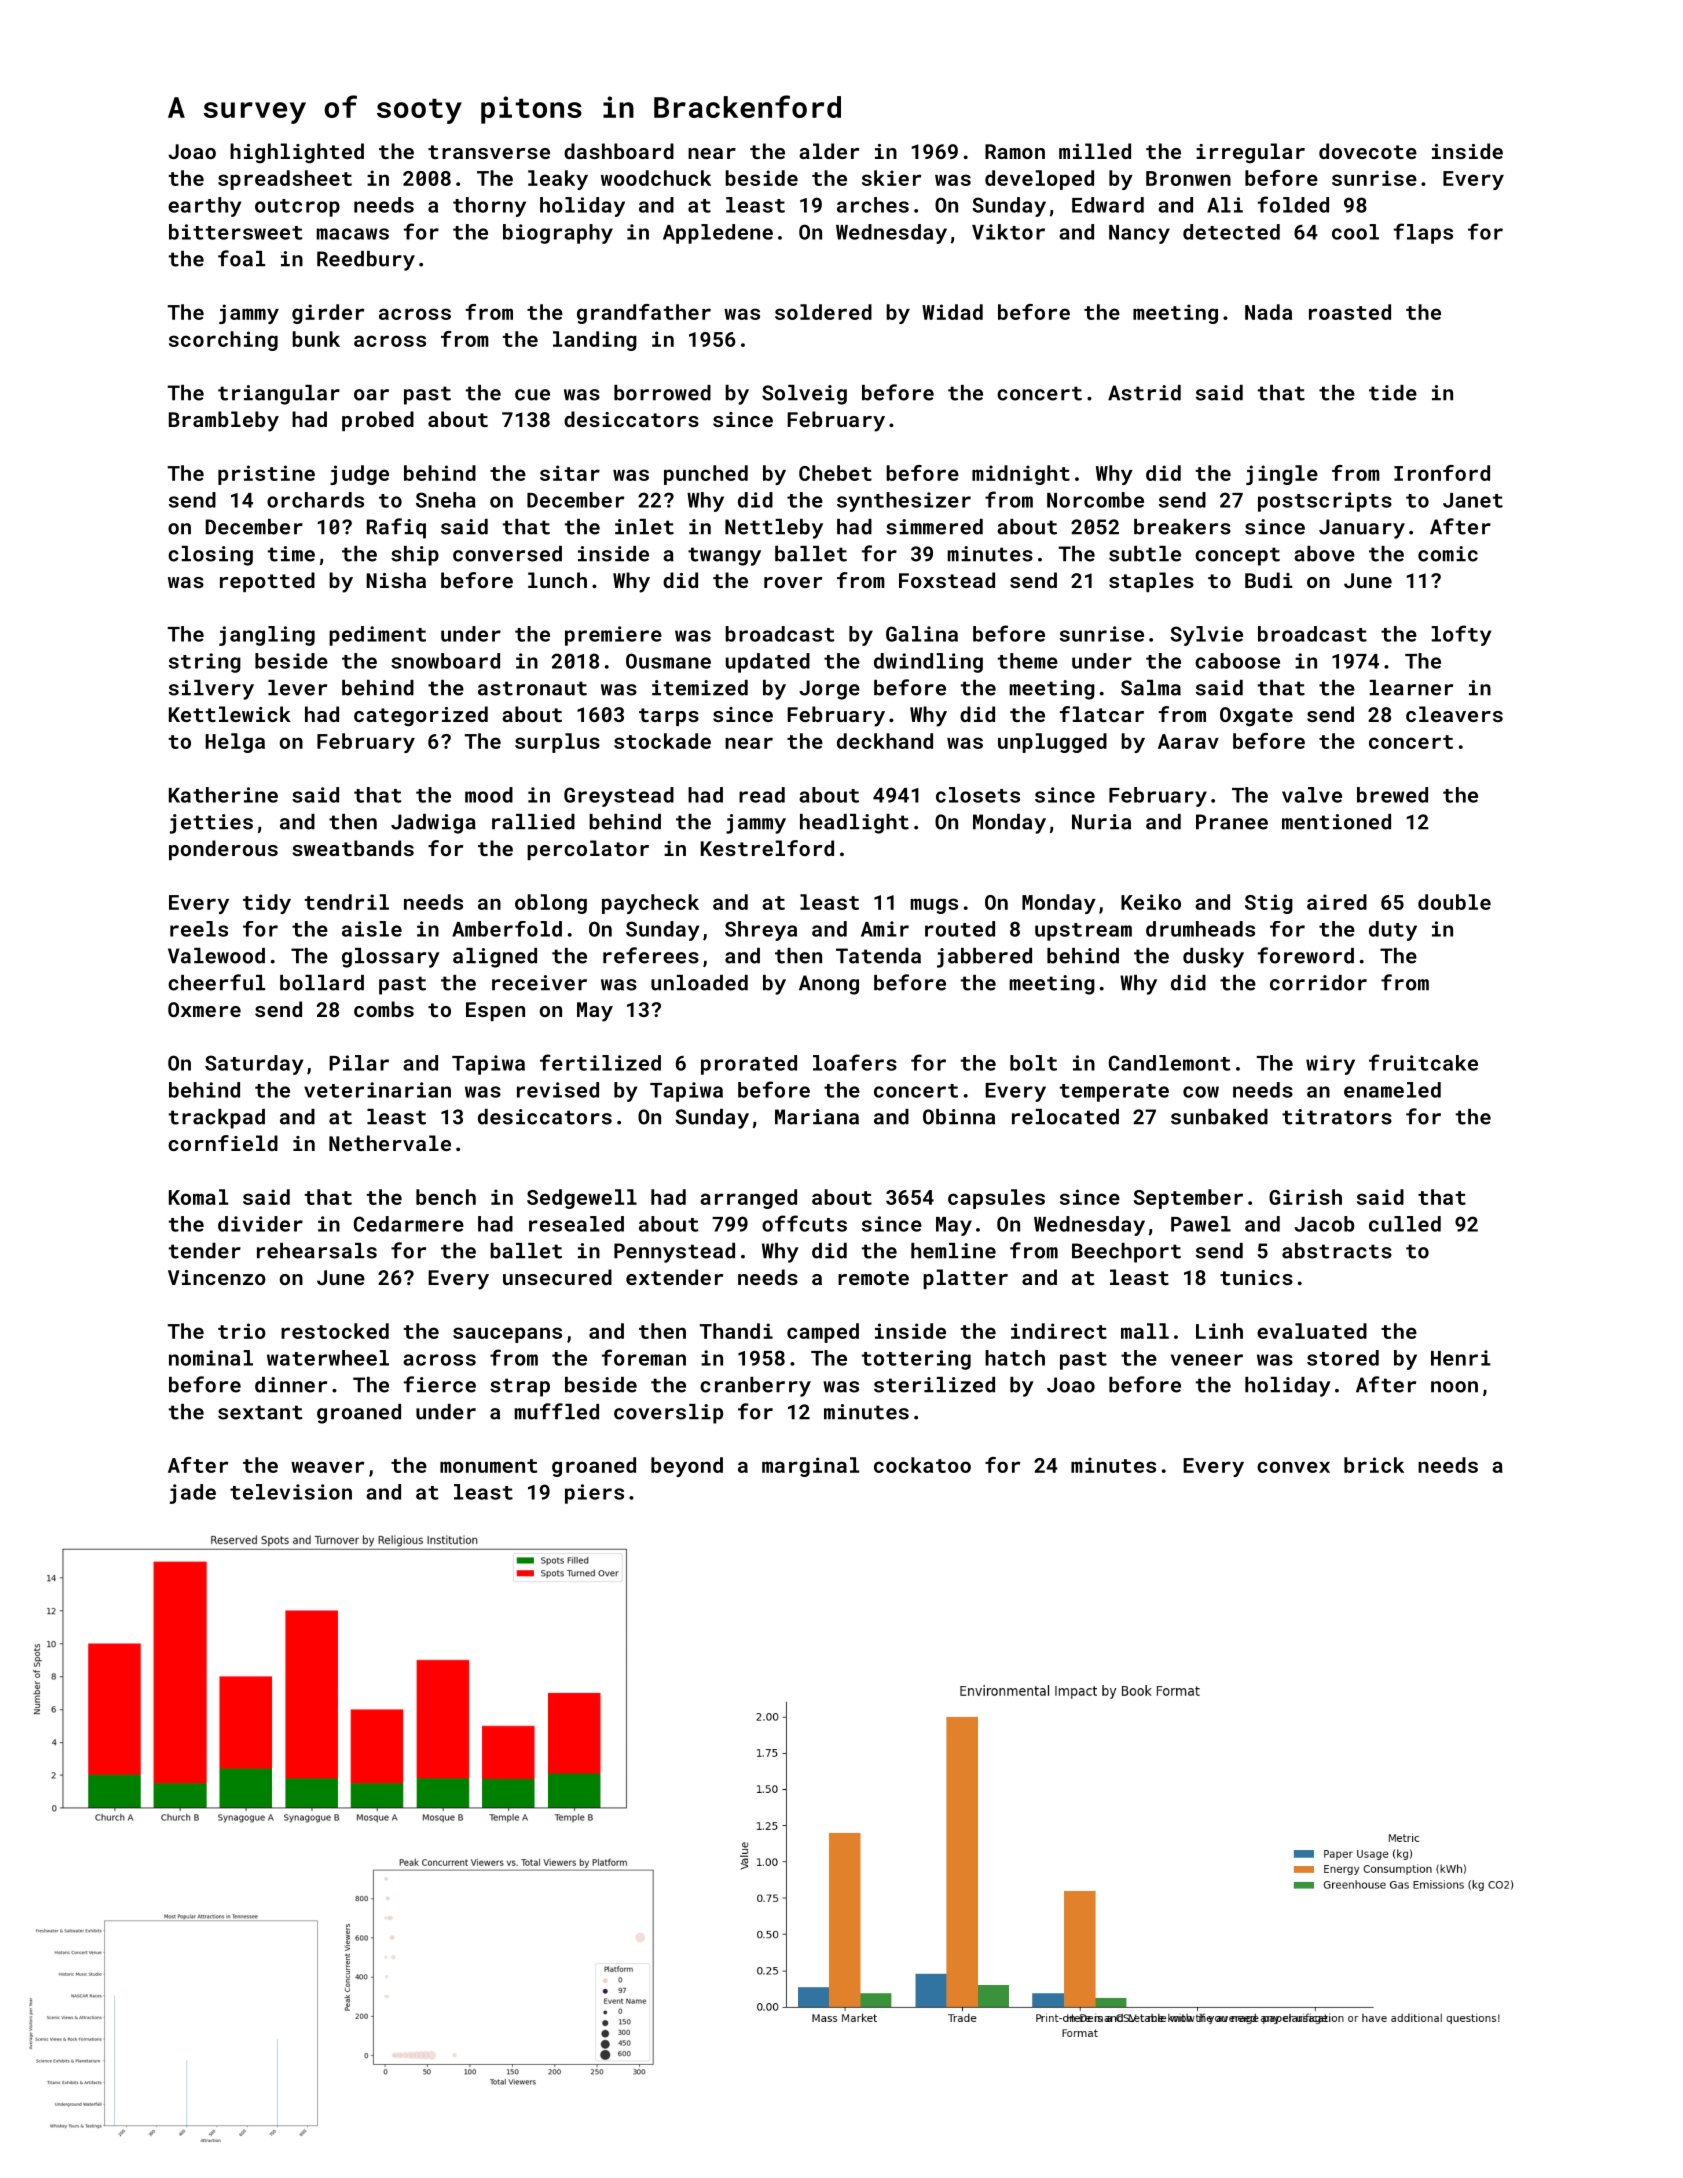 The height and width of the screenshot is (2178, 1683). Describe the element at coordinates (1393, 393) in the screenshot. I see `tide` at that location.
